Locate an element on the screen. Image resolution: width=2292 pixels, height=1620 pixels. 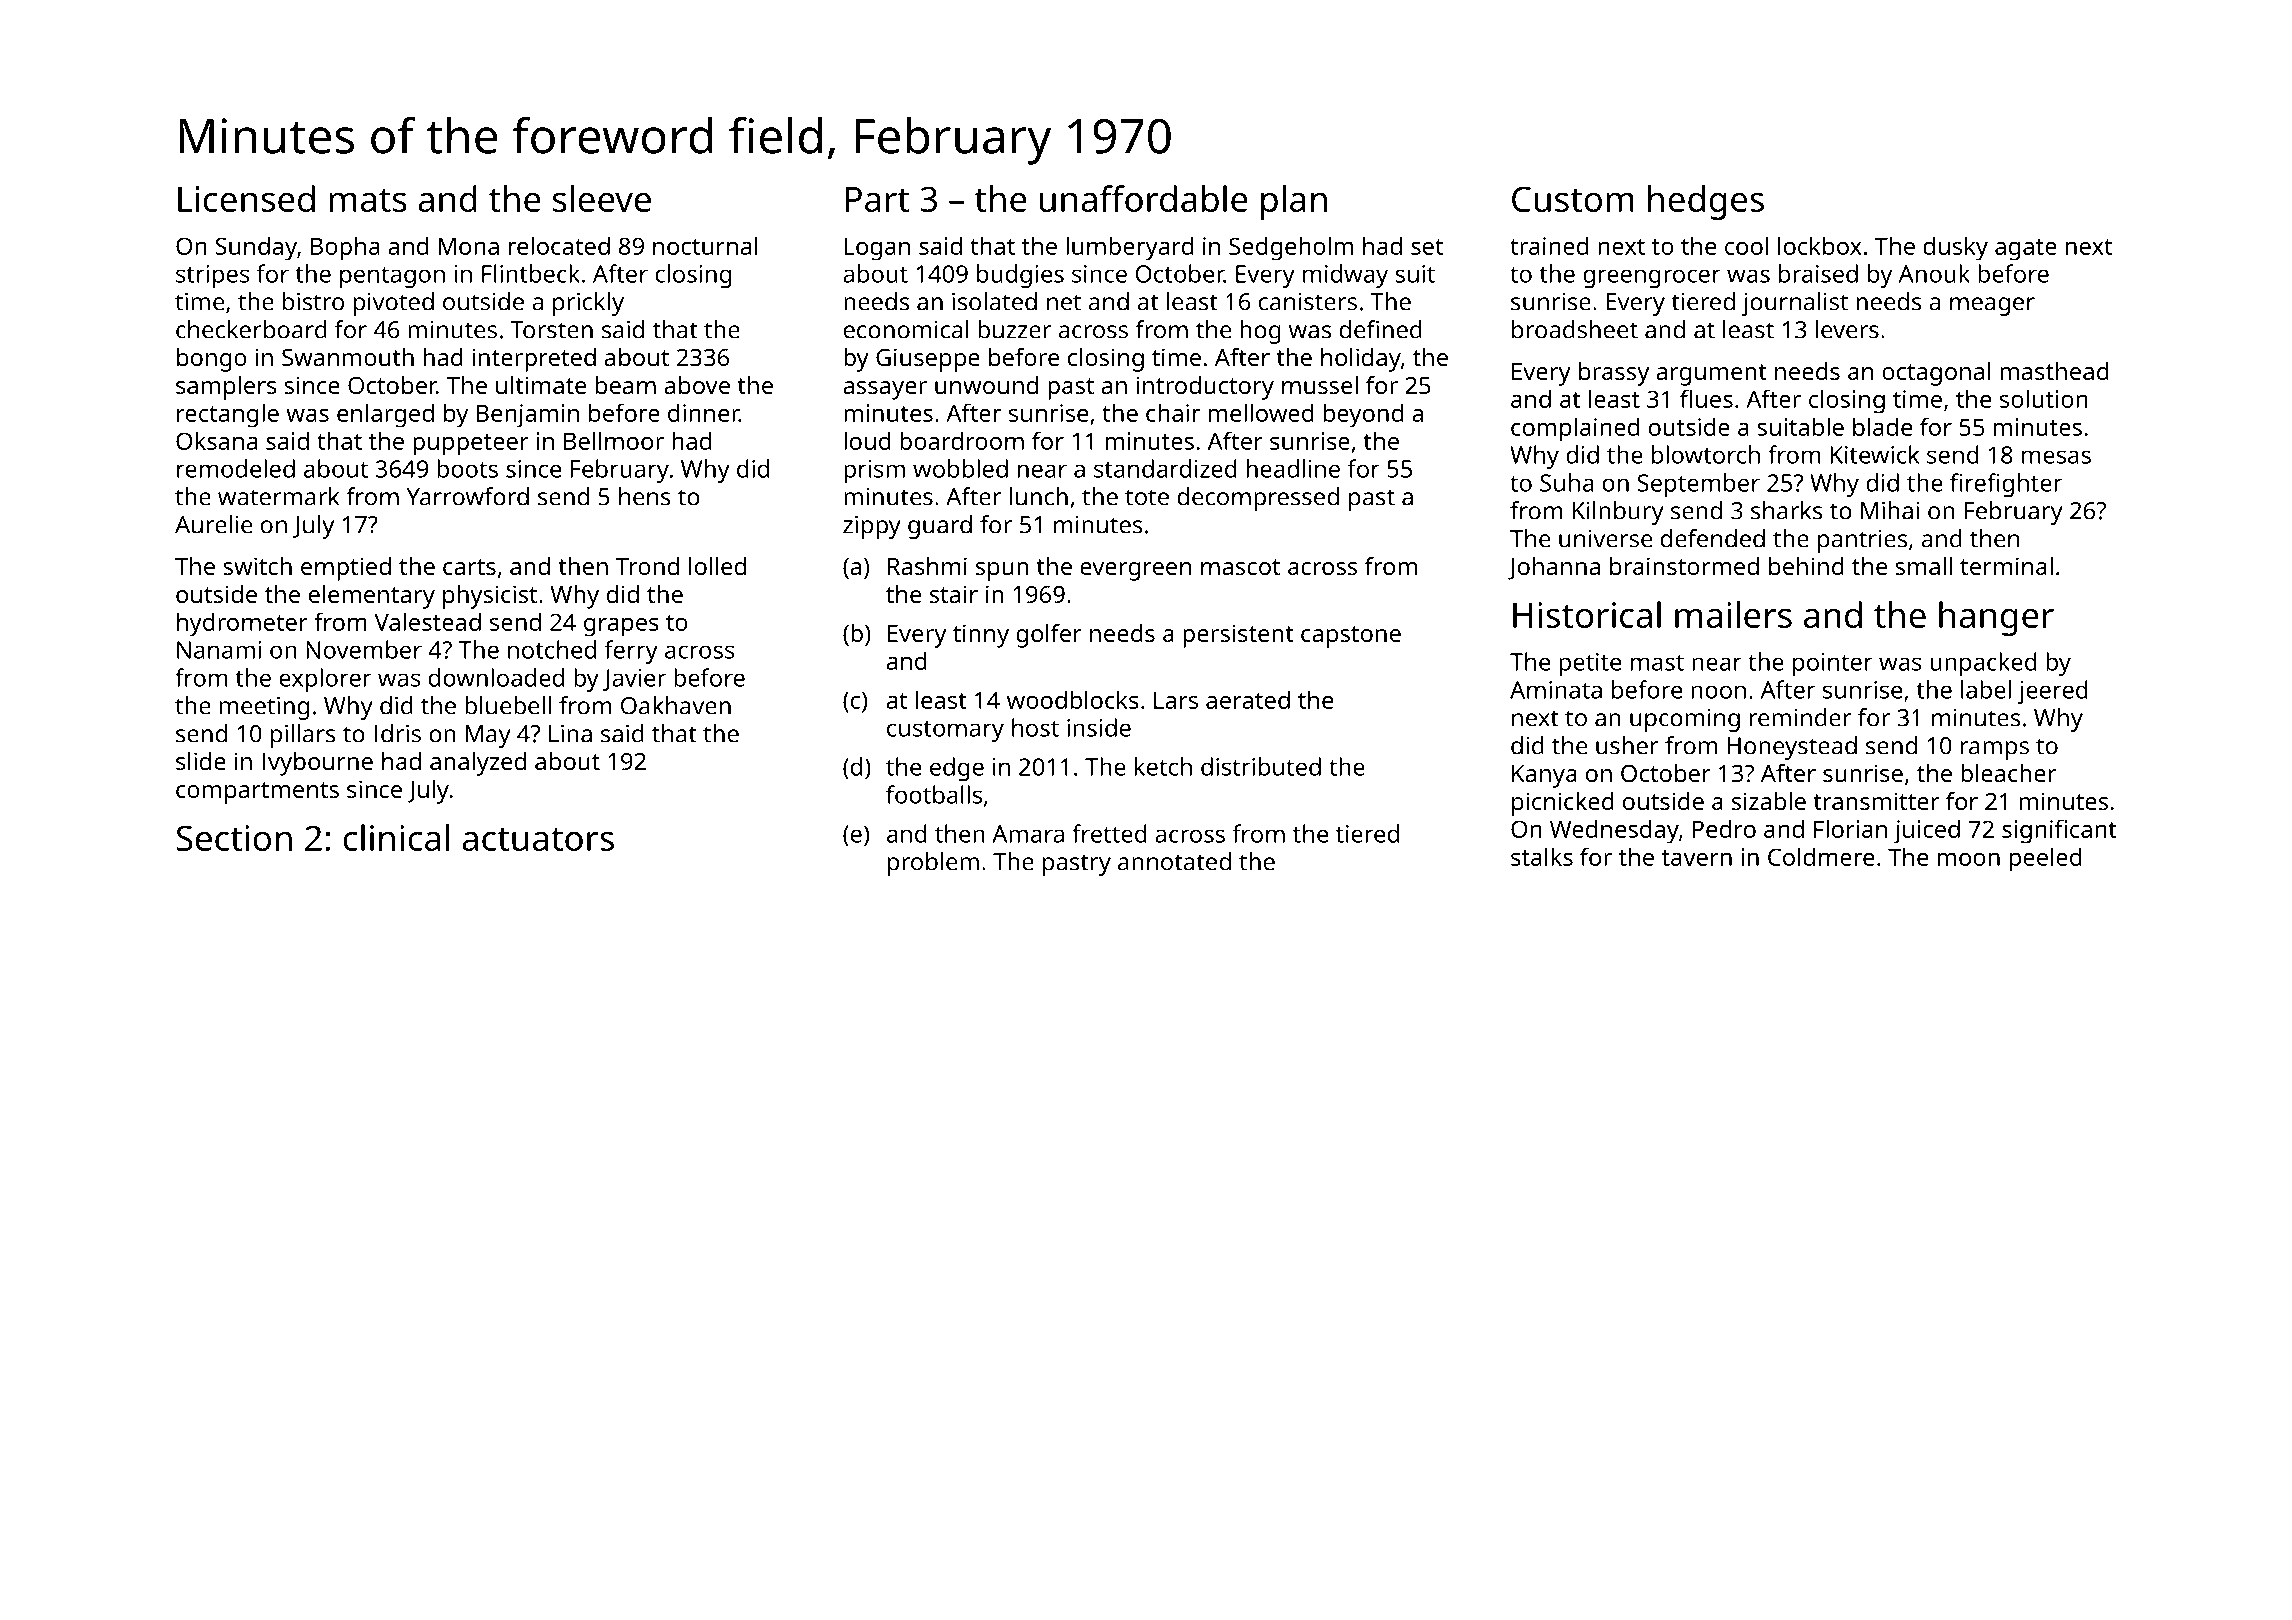
decompressed is located at coordinates (1258, 499).
